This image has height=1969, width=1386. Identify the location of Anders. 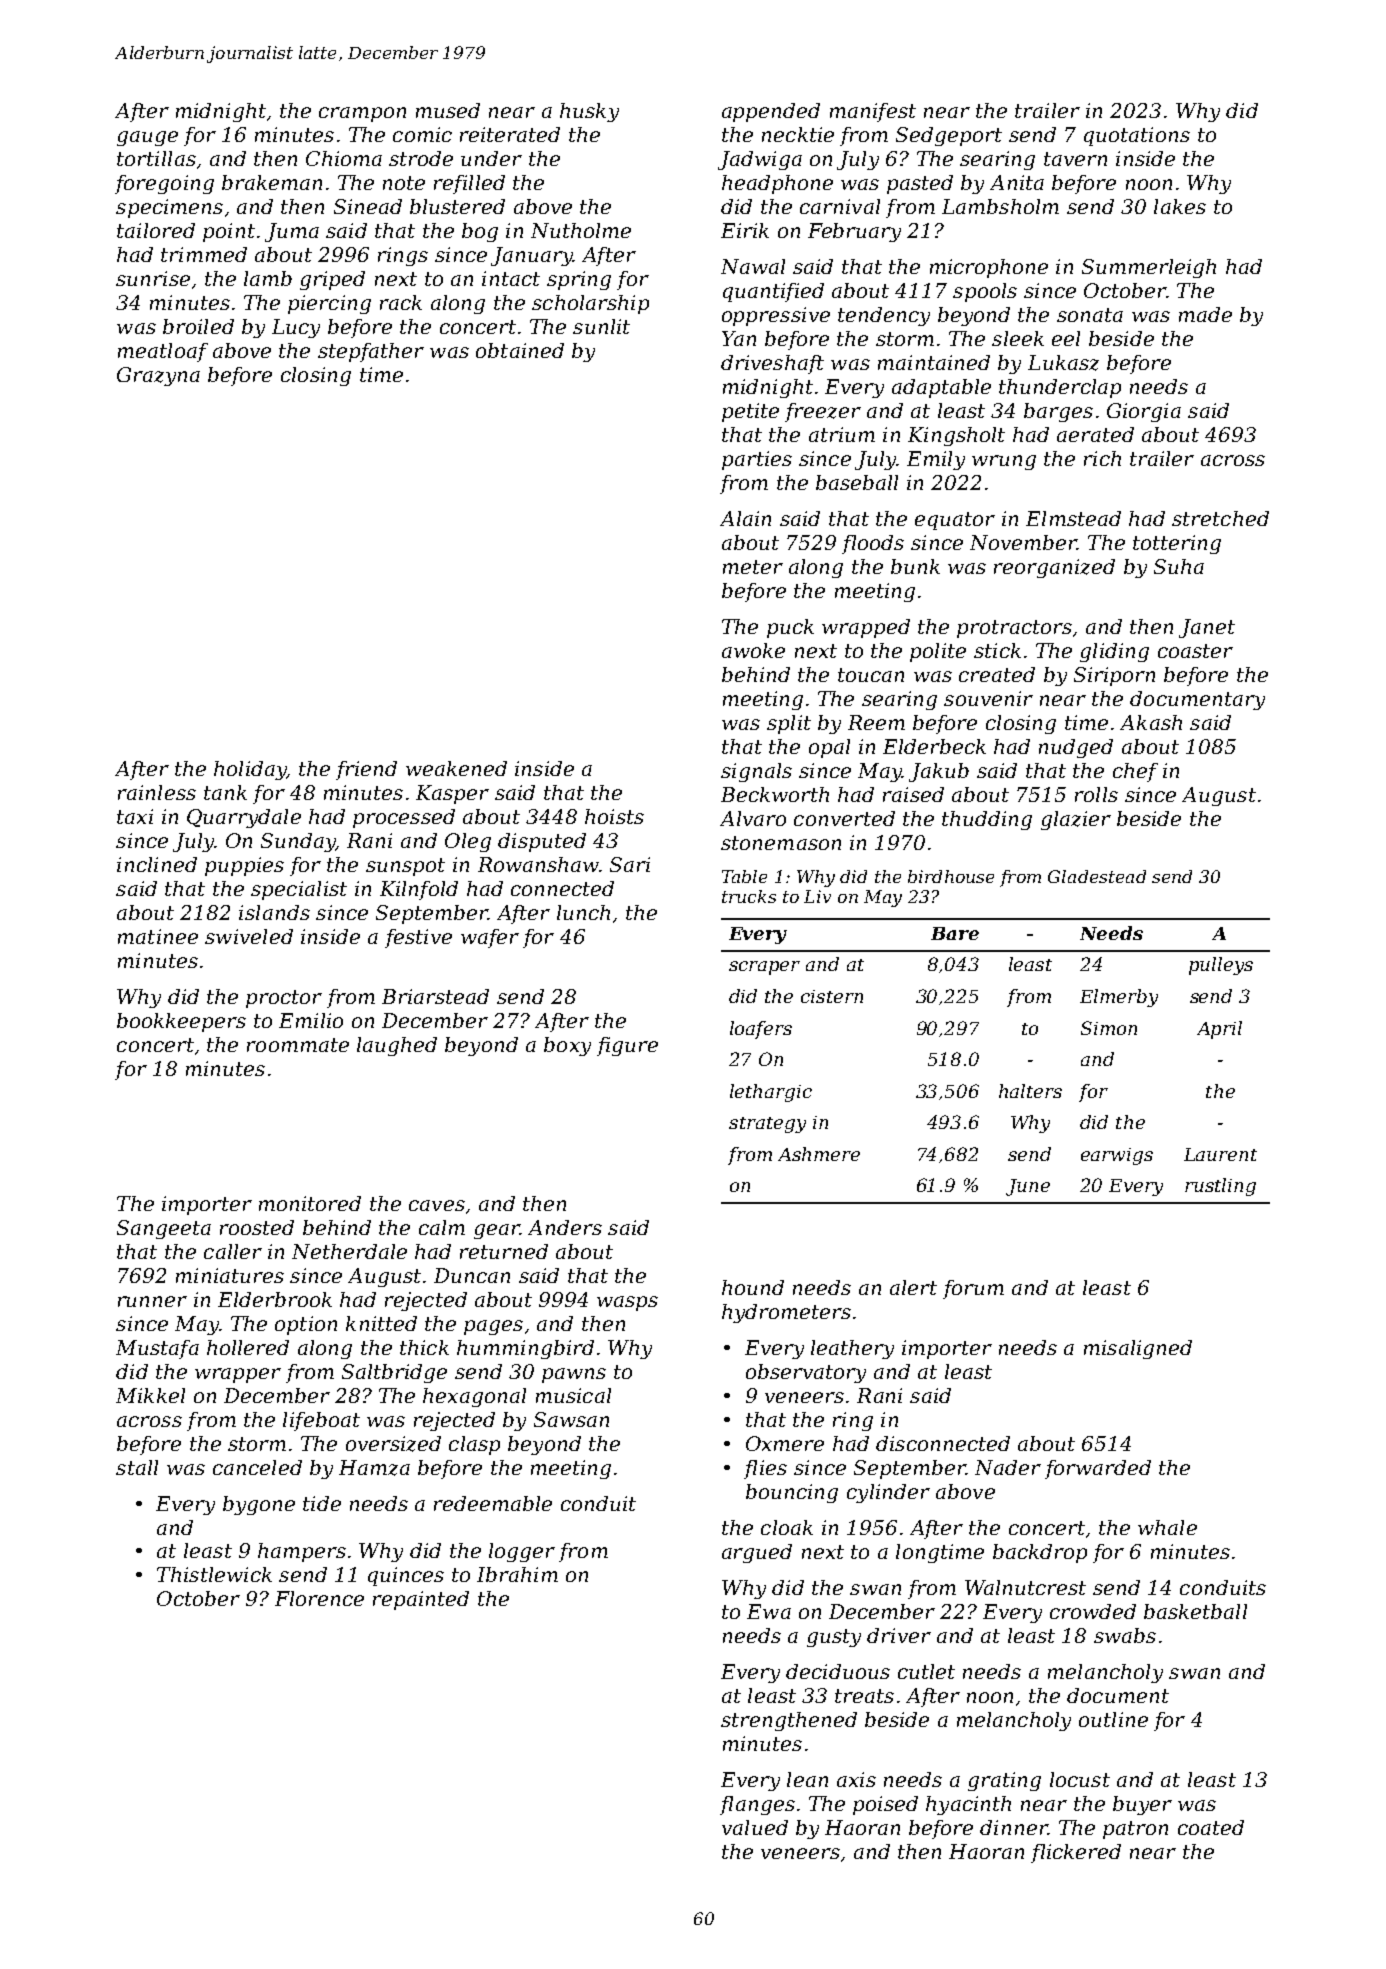
(565, 1227).
